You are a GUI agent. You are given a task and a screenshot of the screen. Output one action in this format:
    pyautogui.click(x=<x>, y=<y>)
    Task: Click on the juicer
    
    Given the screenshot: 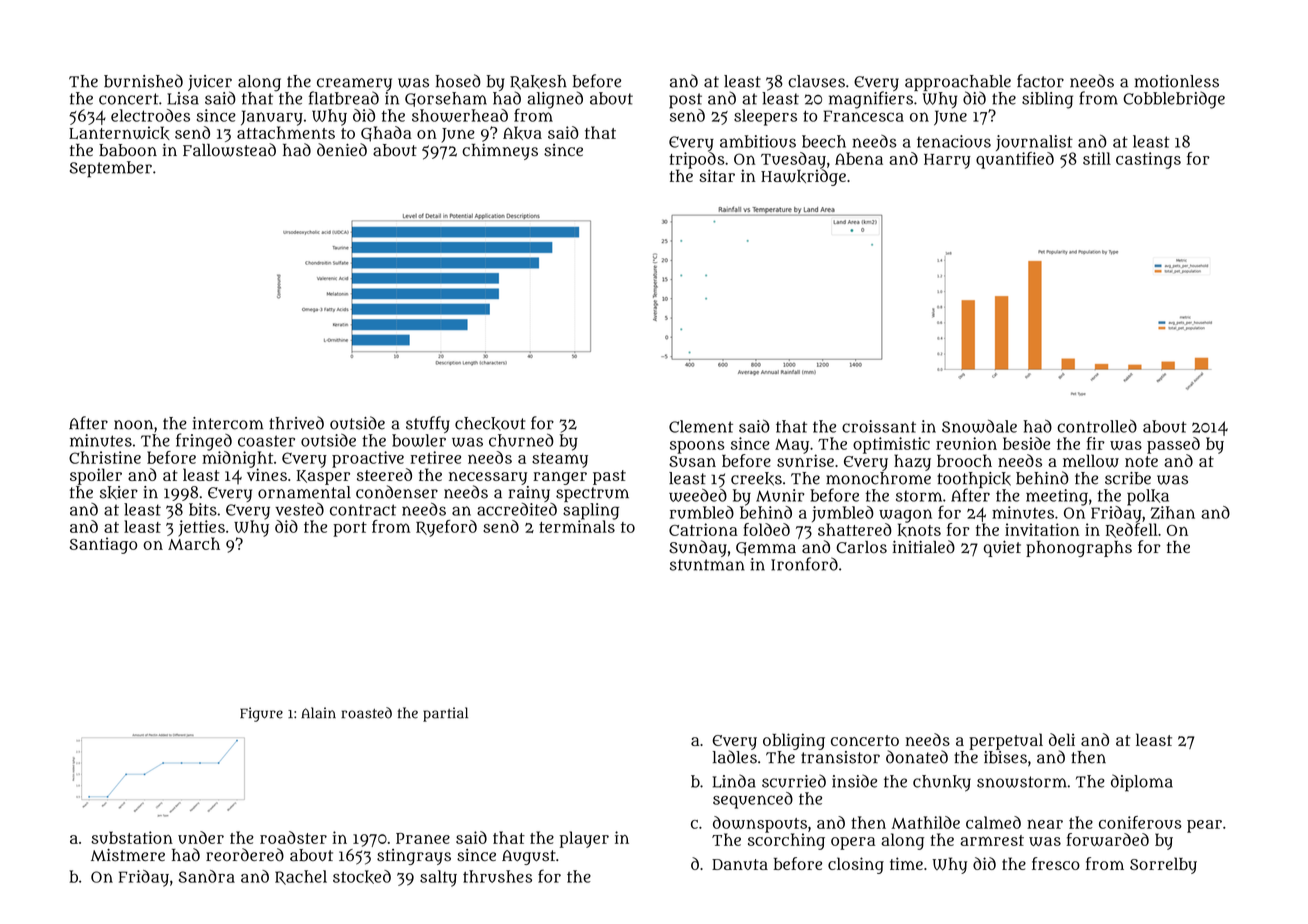 What is the action you would take?
    pyautogui.click(x=210, y=83)
